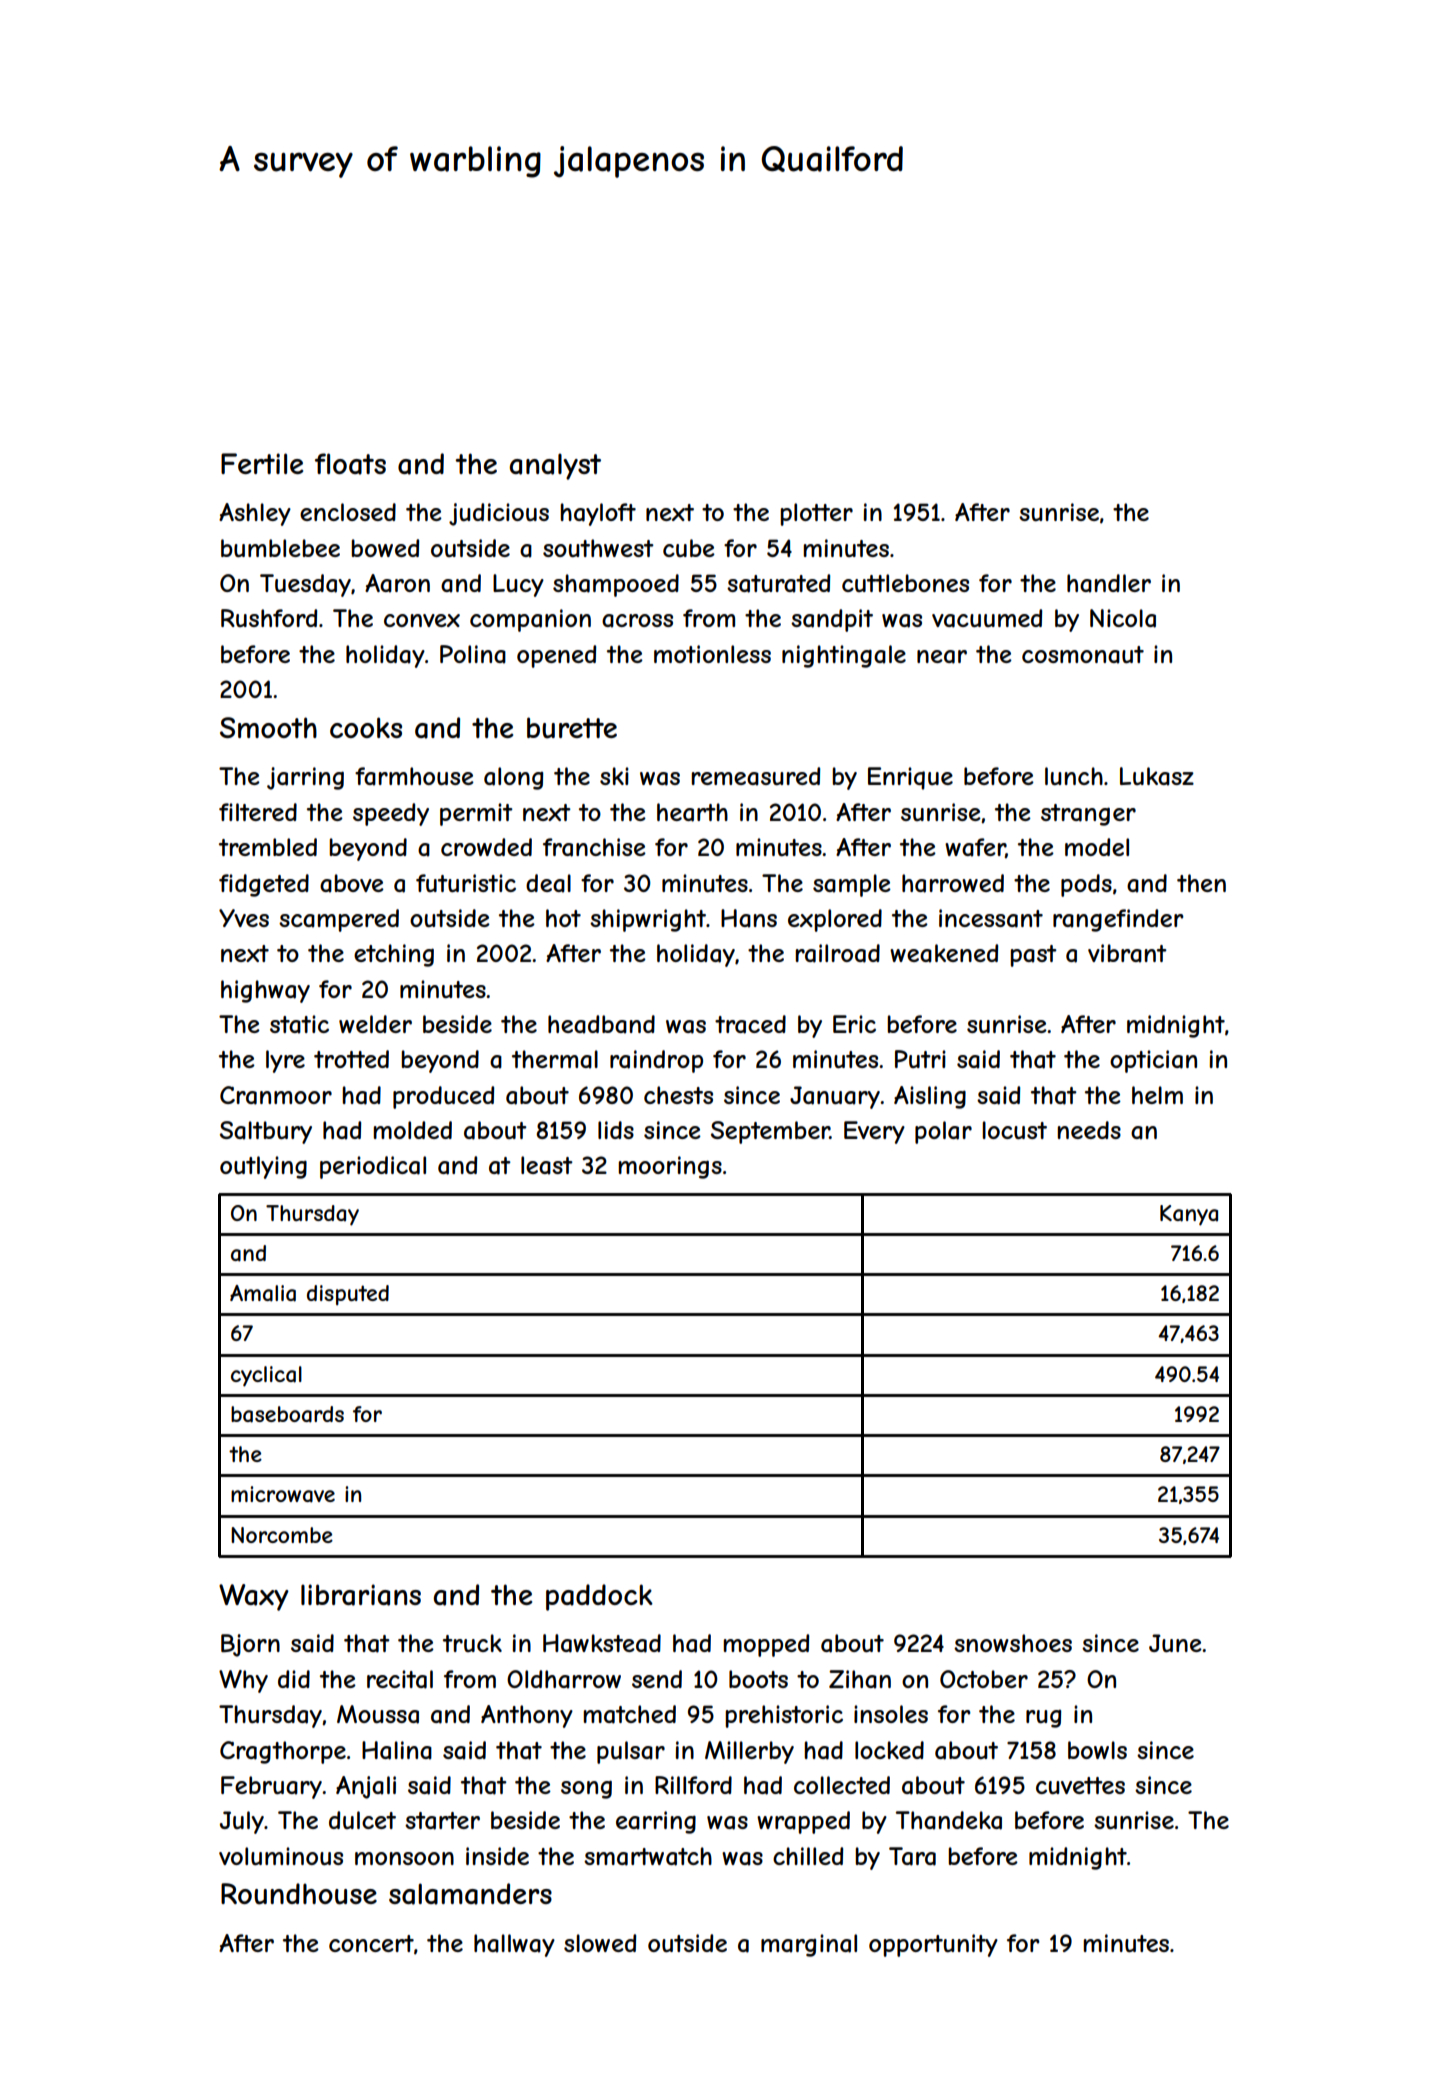 This screenshot has height=2100, width=1450. Describe the element at coordinates (555, 466) in the screenshot. I see `analyst` at that location.
